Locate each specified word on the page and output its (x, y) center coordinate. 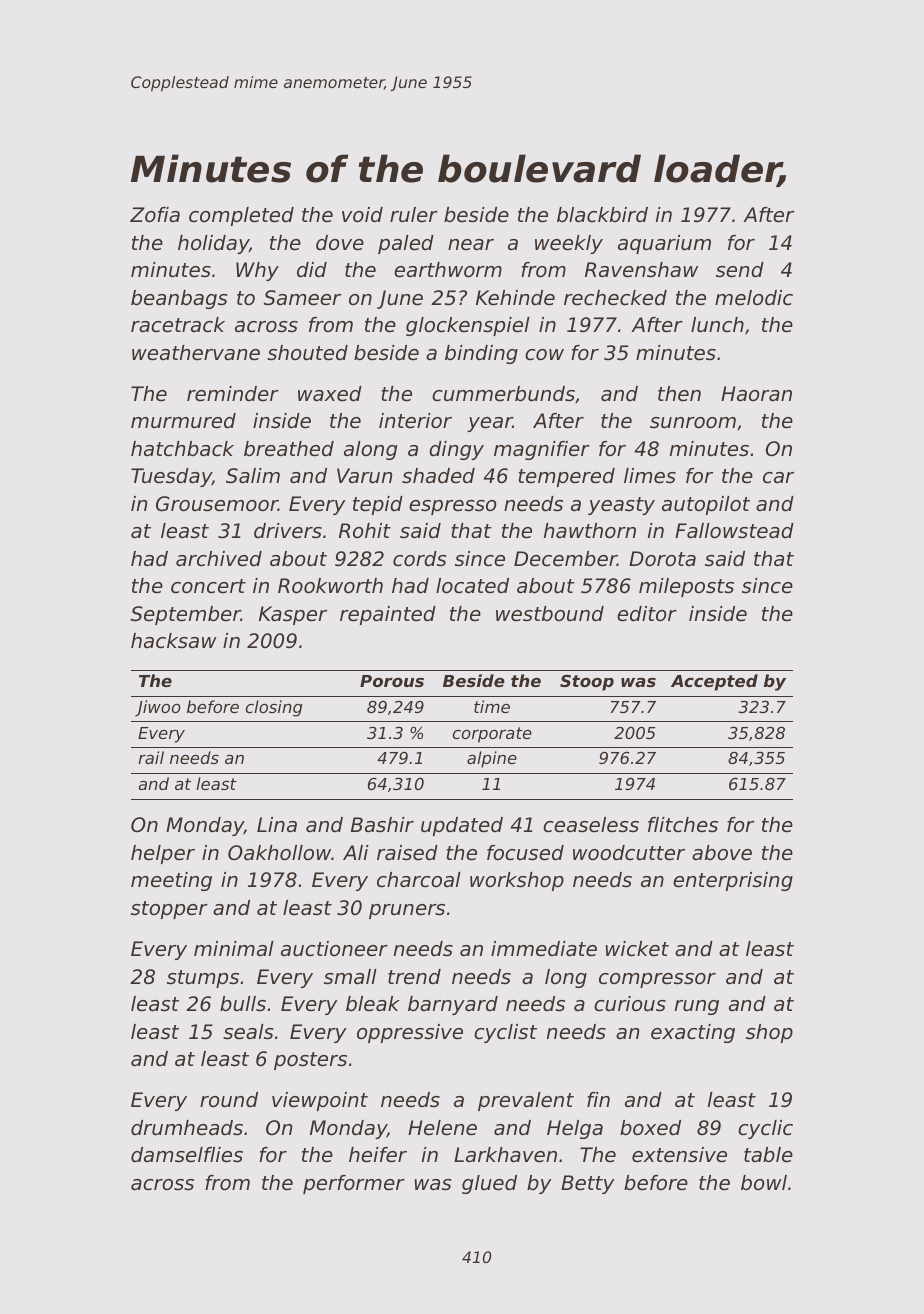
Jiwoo (158, 708)
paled (406, 244)
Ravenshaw (641, 270)
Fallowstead (734, 531)
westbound (550, 614)
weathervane (196, 353)
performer (354, 1184)
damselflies (187, 1155)
